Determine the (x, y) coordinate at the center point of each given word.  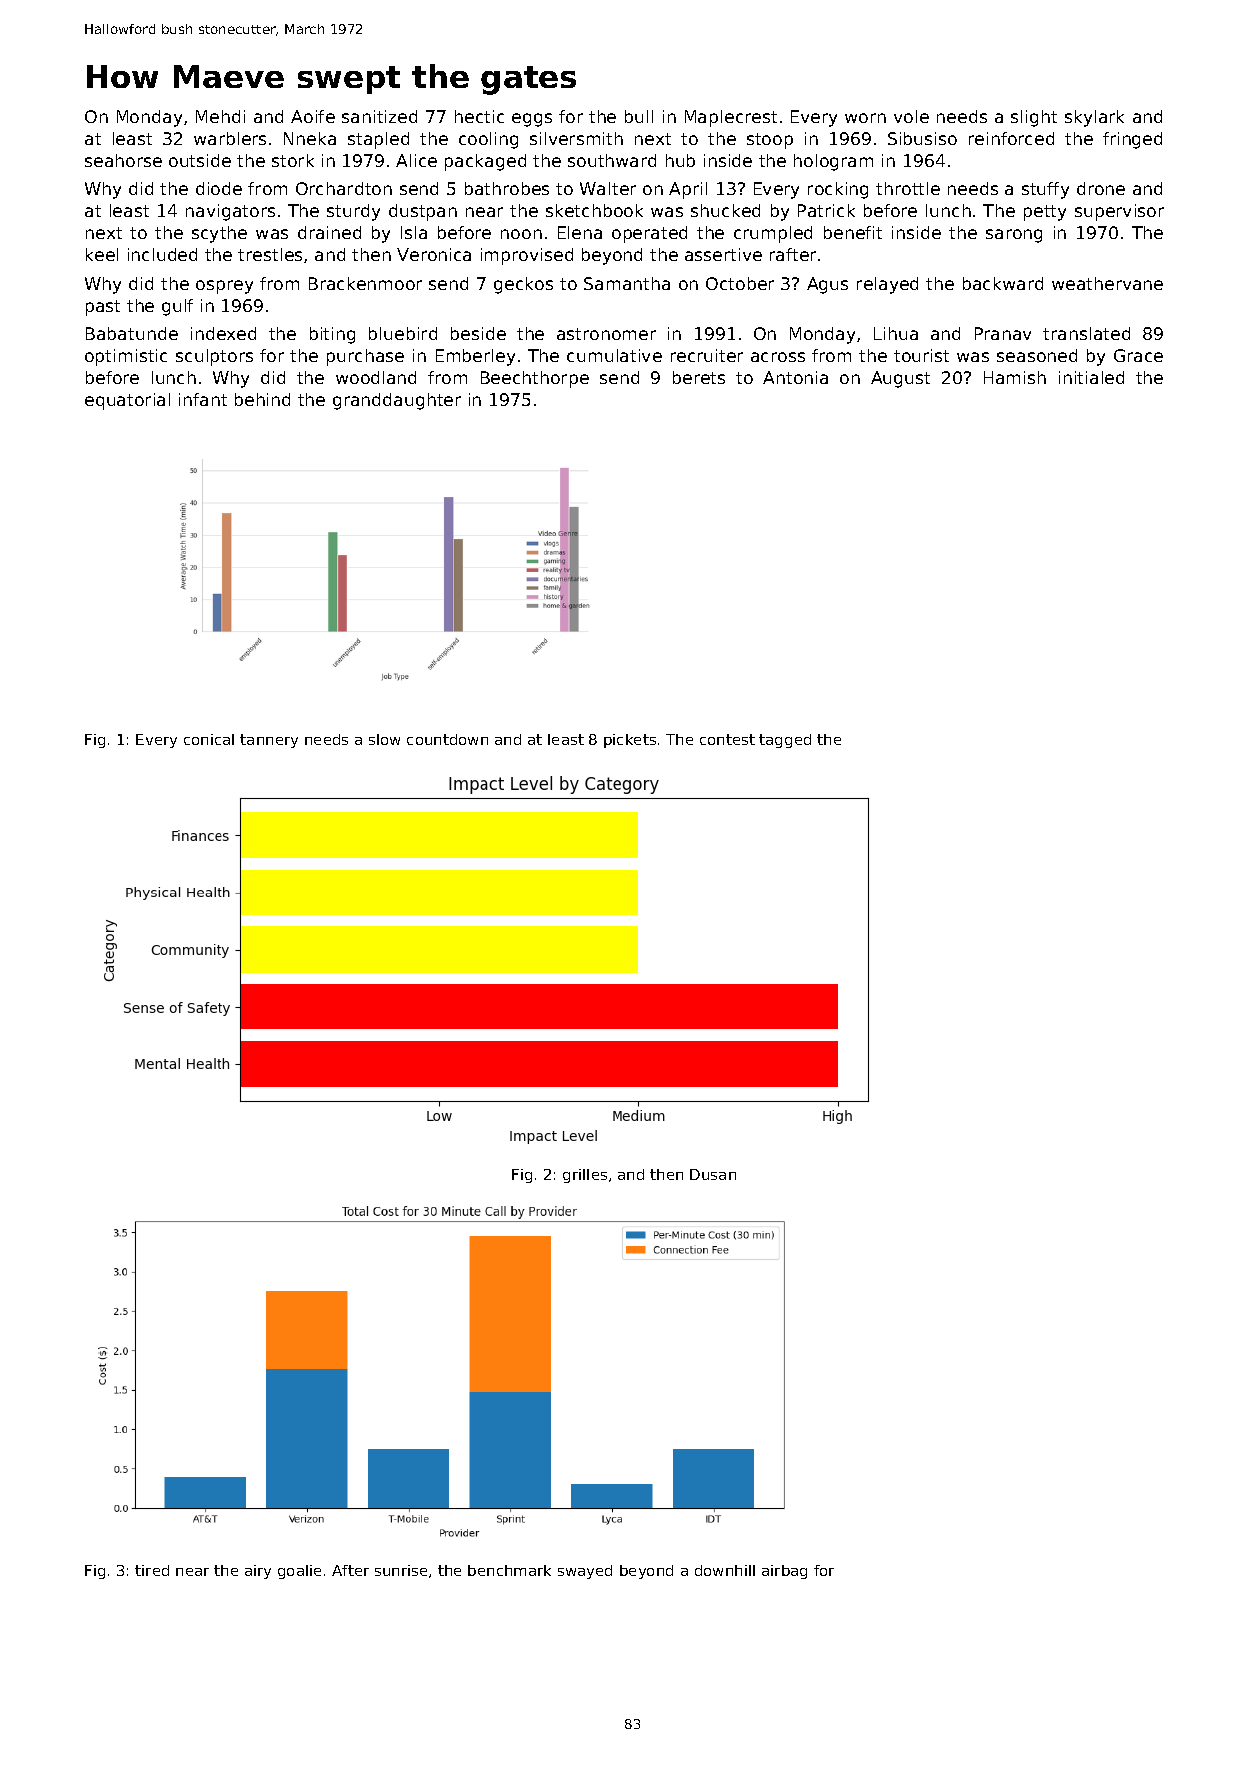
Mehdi (220, 116)
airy (258, 1572)
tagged (785, 741)
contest (727, 739)
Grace (1138, 355)
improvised (527, 256)
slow (384, 739)
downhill (725, 1570)
